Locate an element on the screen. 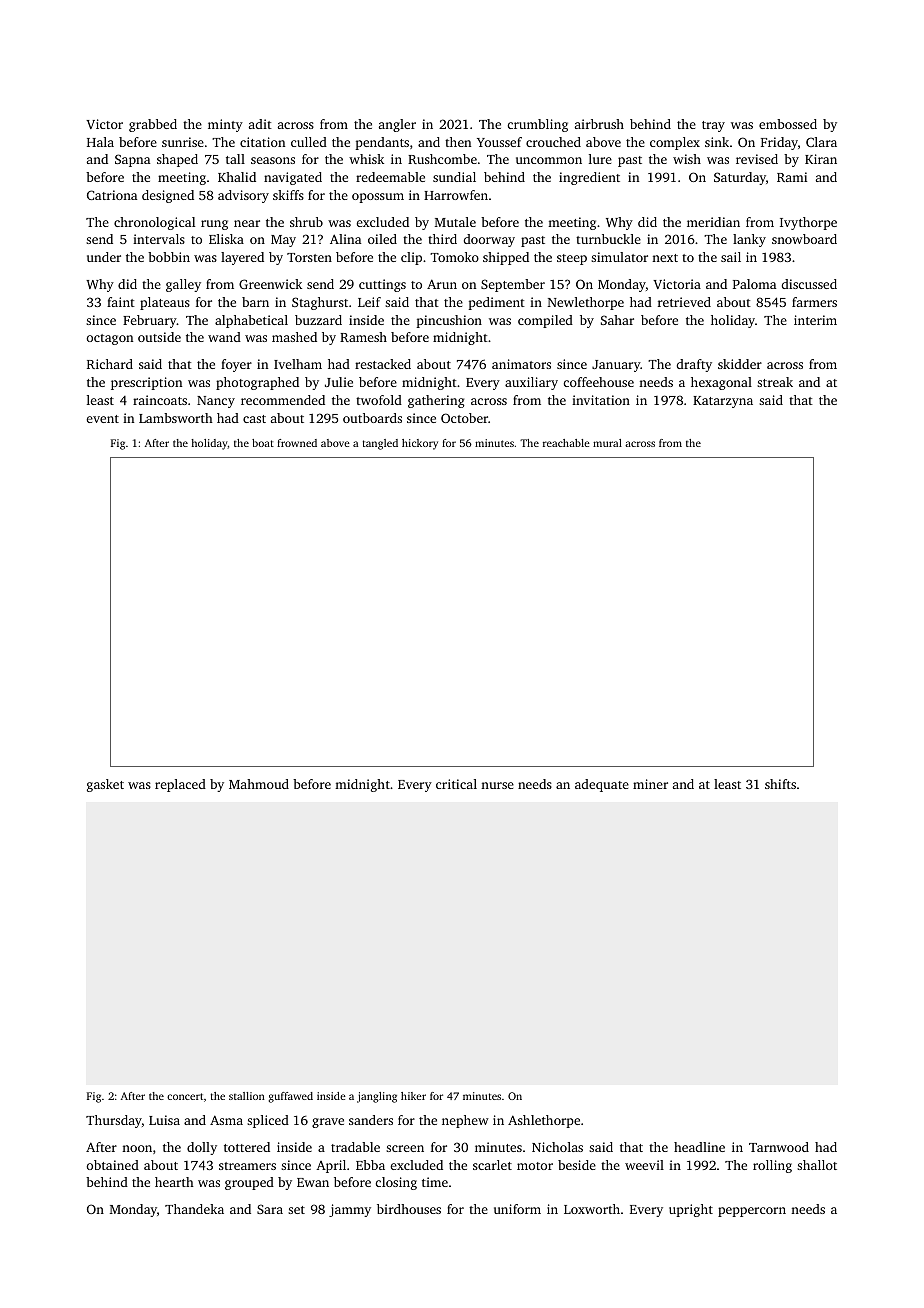 Image resolution: width=924 pixels, height=1308 pixels. octagon is located at coordinates (109, 339).
